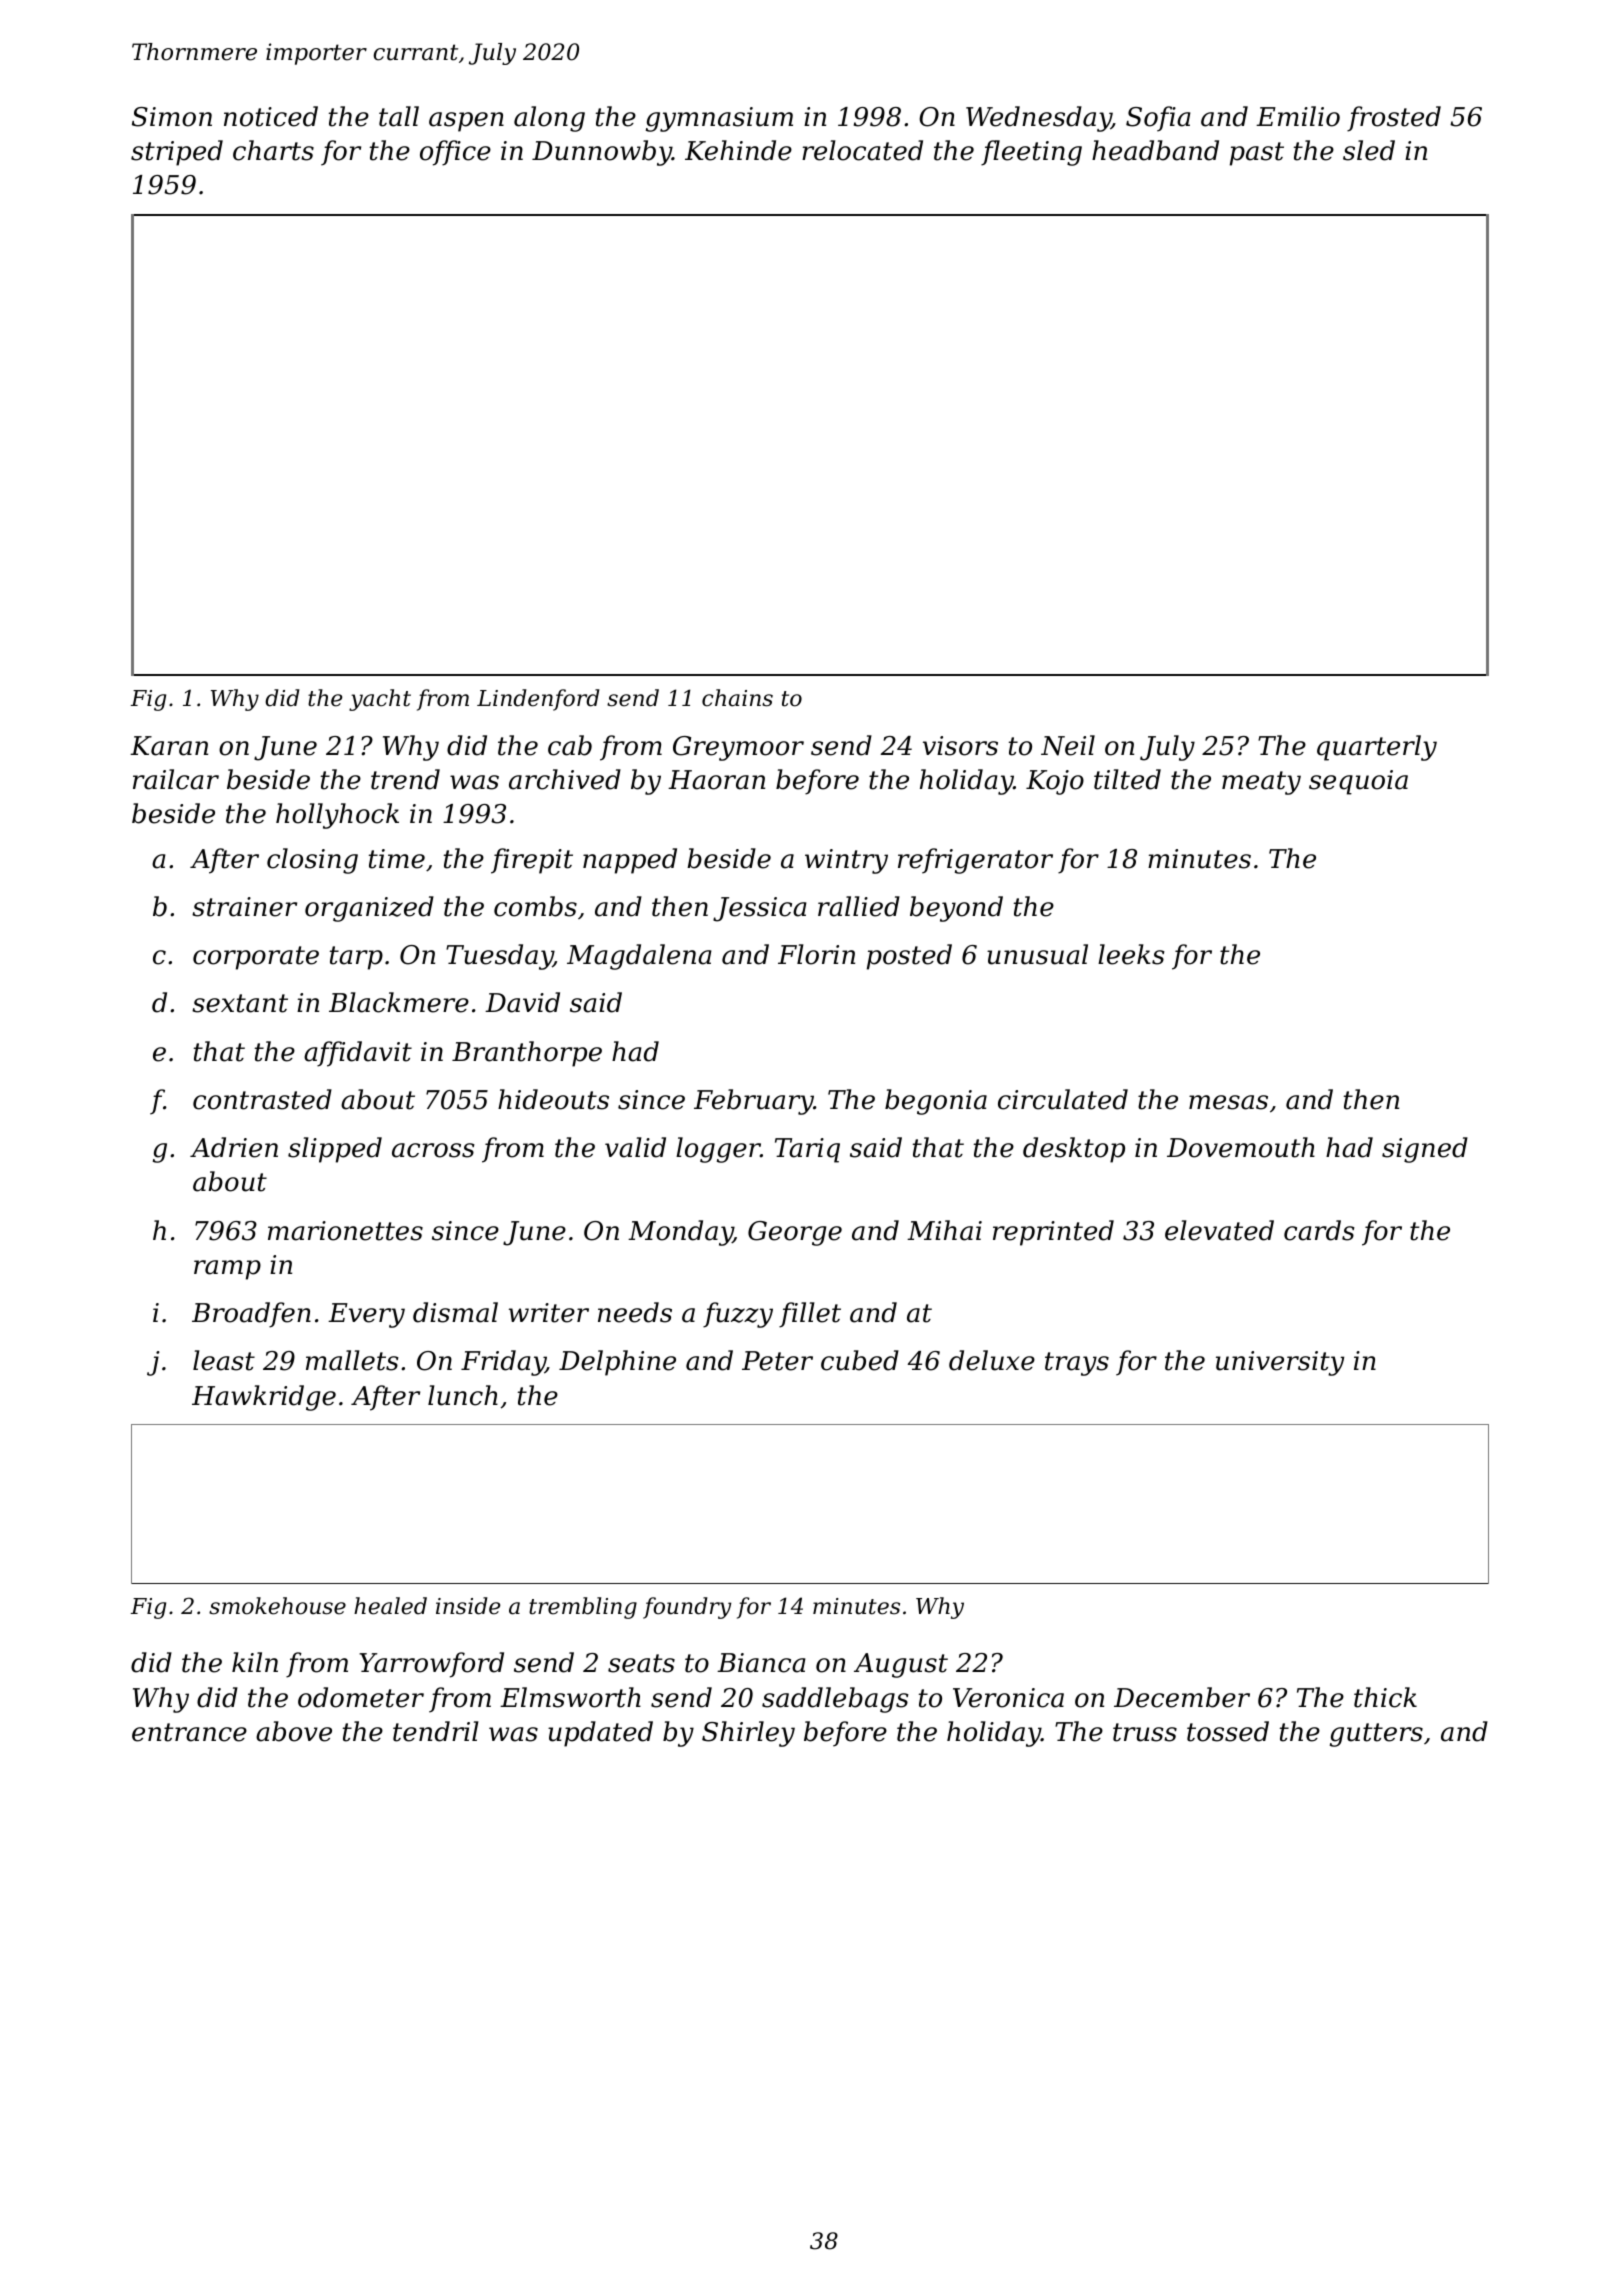 Image resolution: width=1620 pixels, height=2292 pixels. Describe the element at coordinates (264, 1398) in the screenshot. I see `Hawkridge` at that location.
